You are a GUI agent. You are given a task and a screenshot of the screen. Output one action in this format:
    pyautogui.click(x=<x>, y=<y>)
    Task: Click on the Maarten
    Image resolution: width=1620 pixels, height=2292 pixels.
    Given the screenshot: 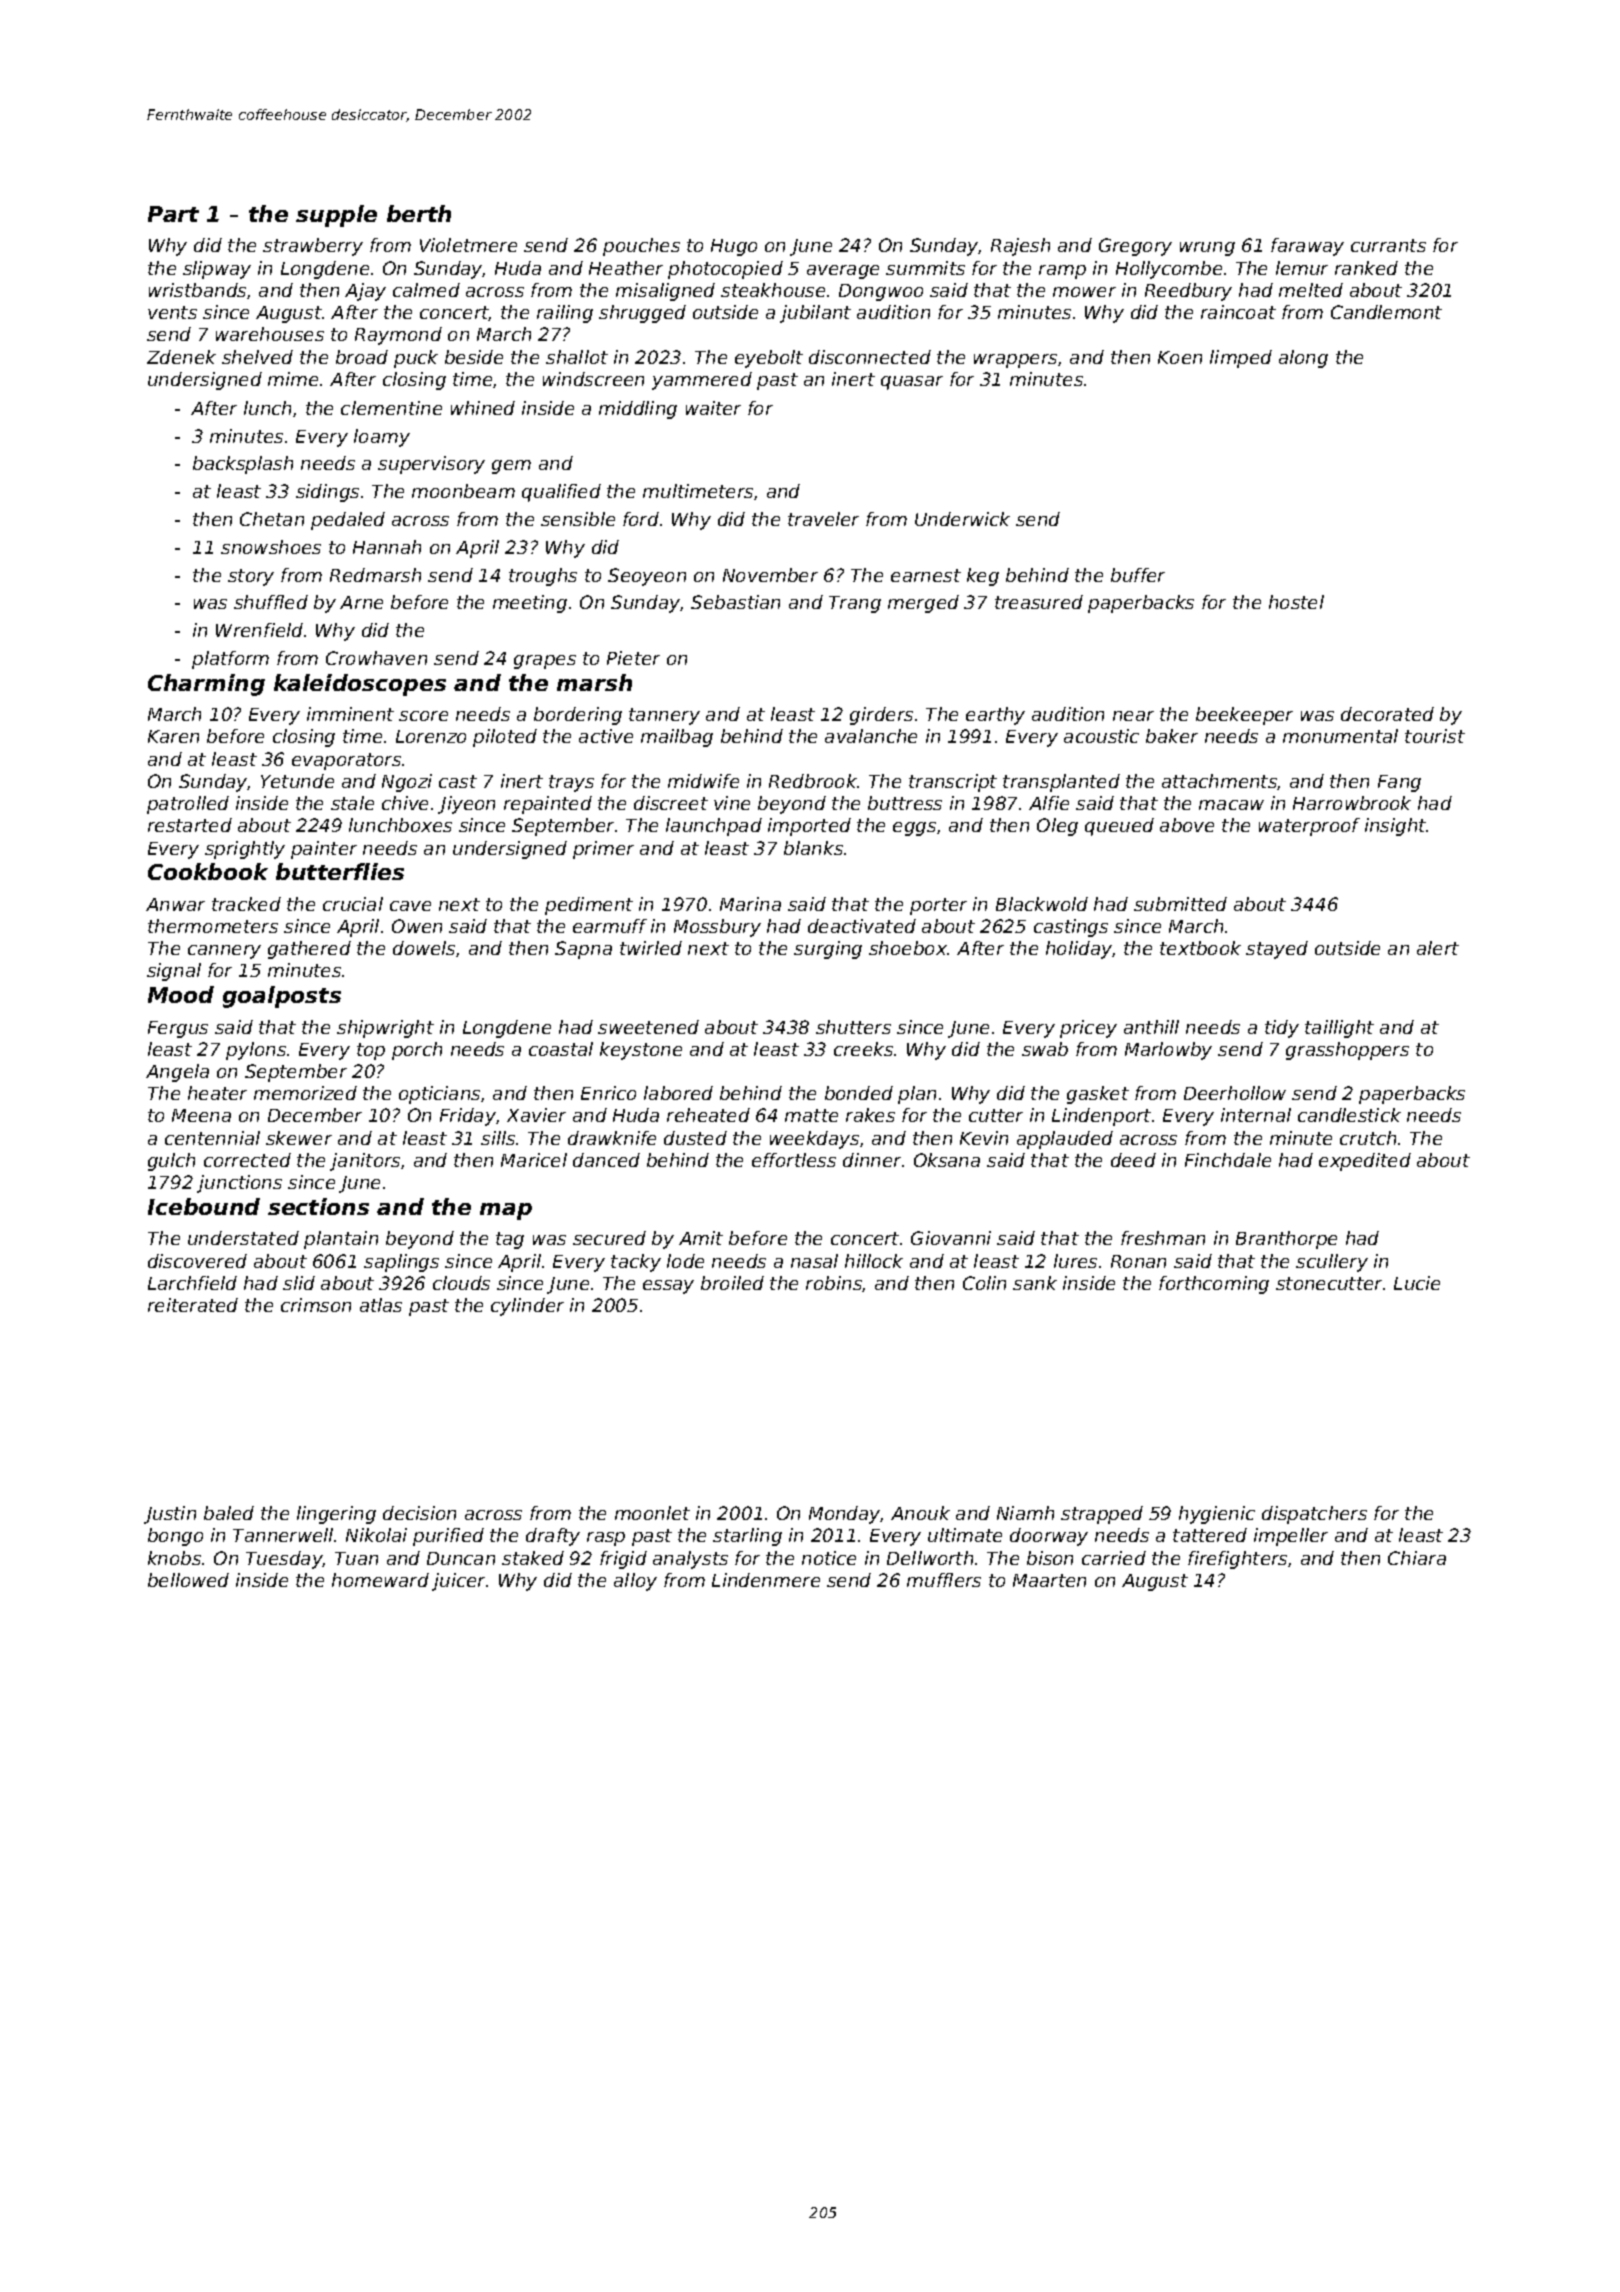 What is the action you would take?
    pyautogui.click(x=1049, y=1580)
